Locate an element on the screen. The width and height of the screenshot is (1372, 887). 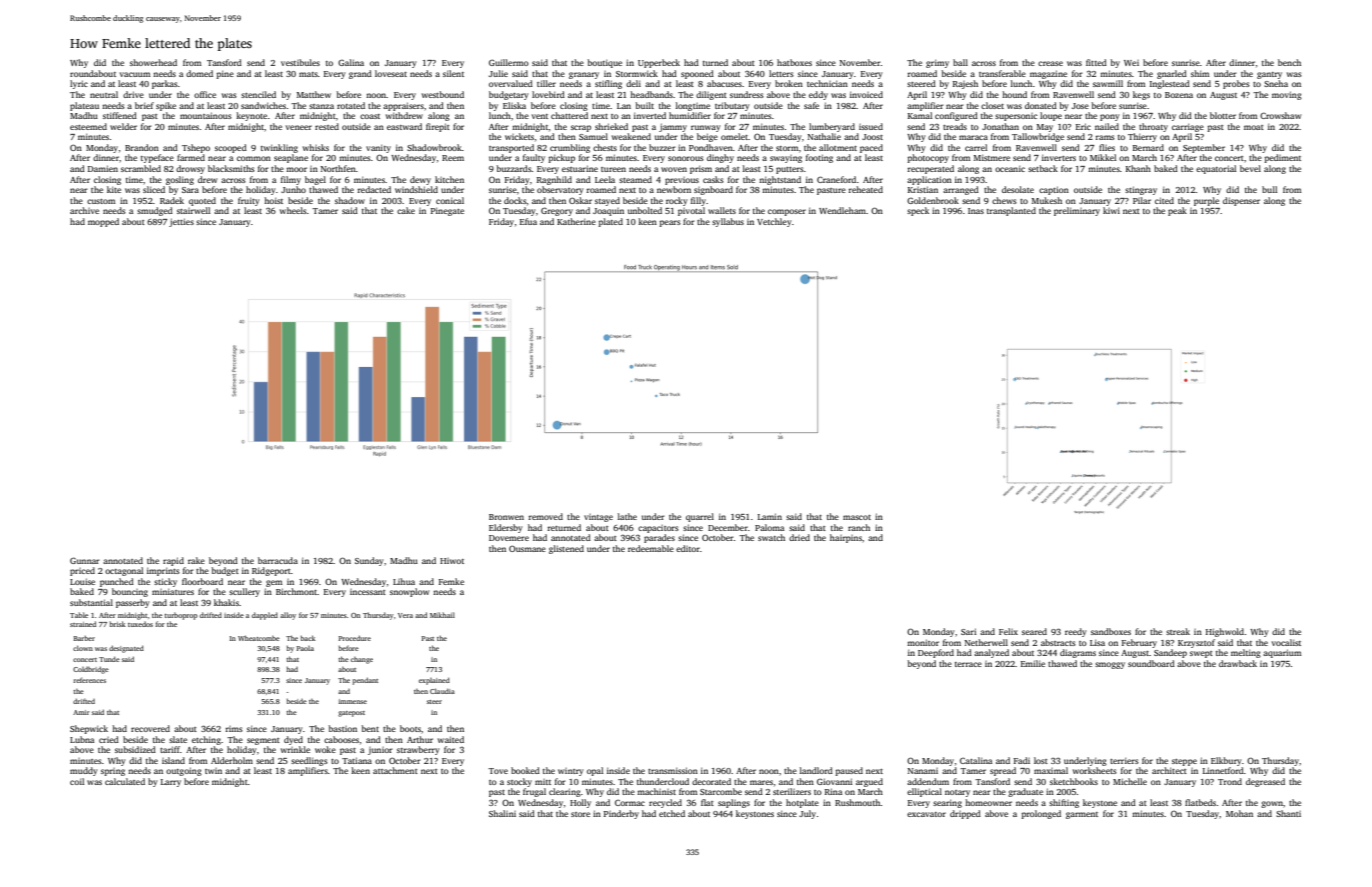
keynote is located at coordinates (251, 116).
